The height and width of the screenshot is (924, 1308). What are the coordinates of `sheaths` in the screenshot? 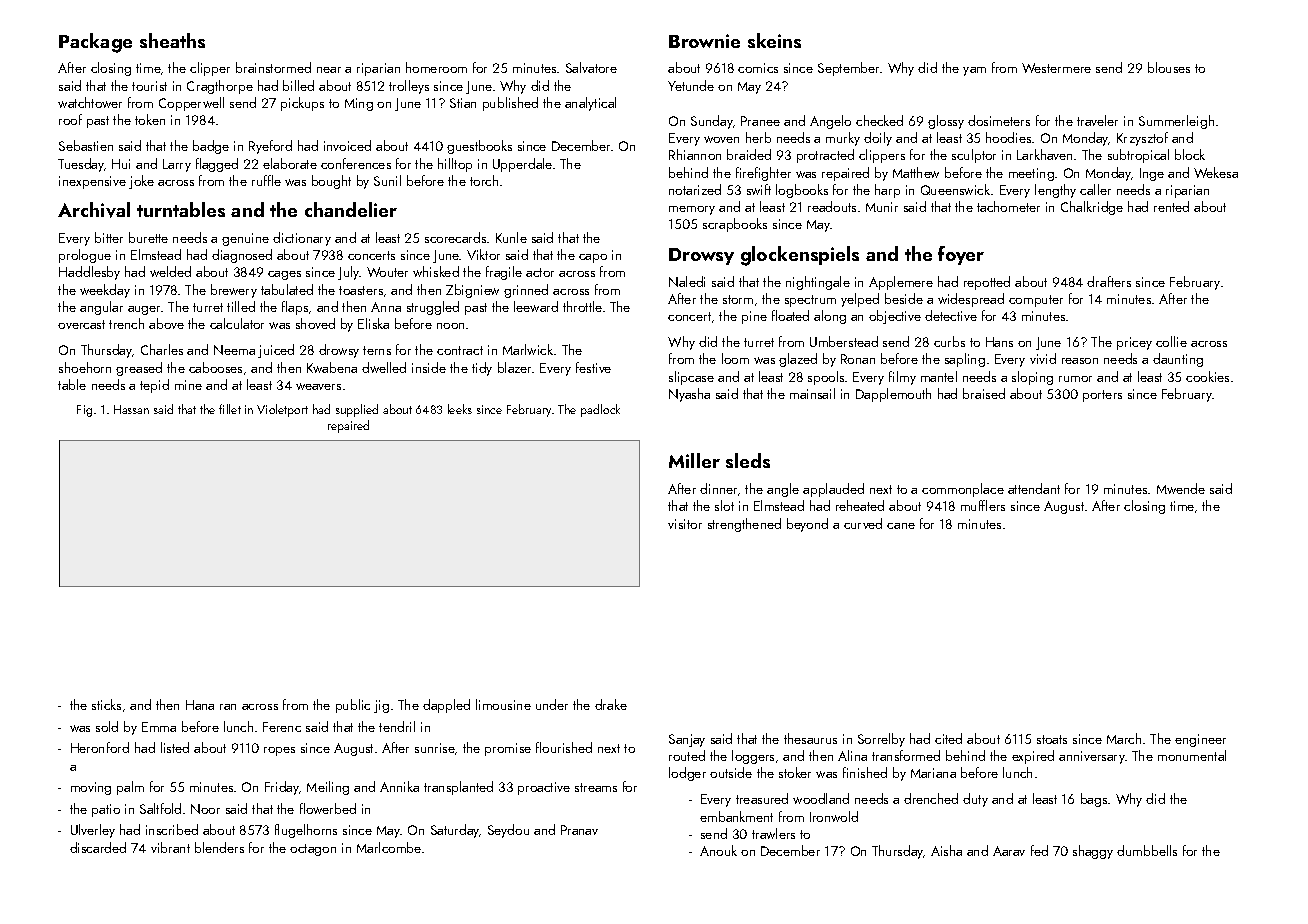 It's located at (172, 40).
